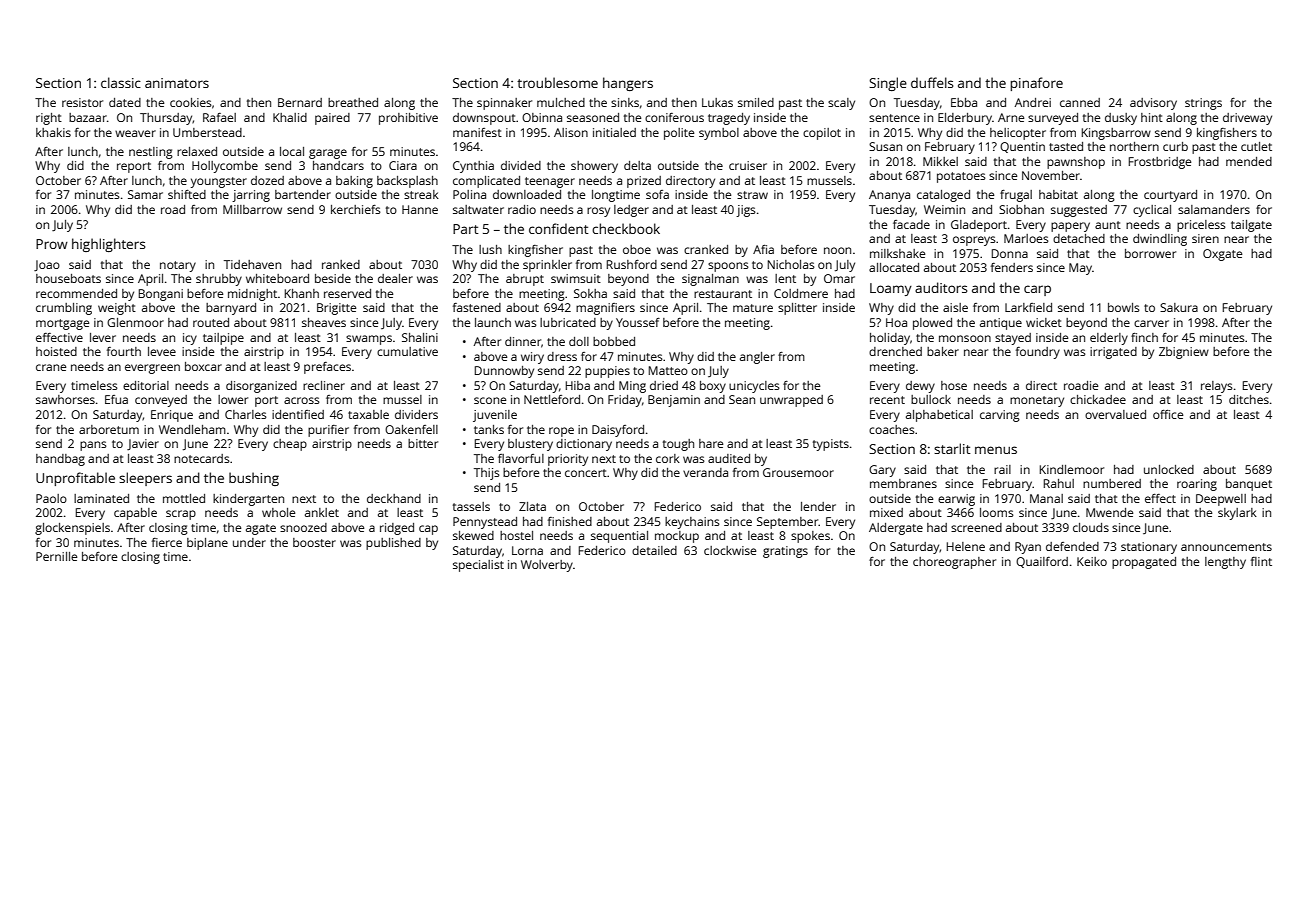 The image size is (1308, 924). Describe the element at coordinates (1160, 163) in the screenshot. I see `Frostbridge` at that location.
